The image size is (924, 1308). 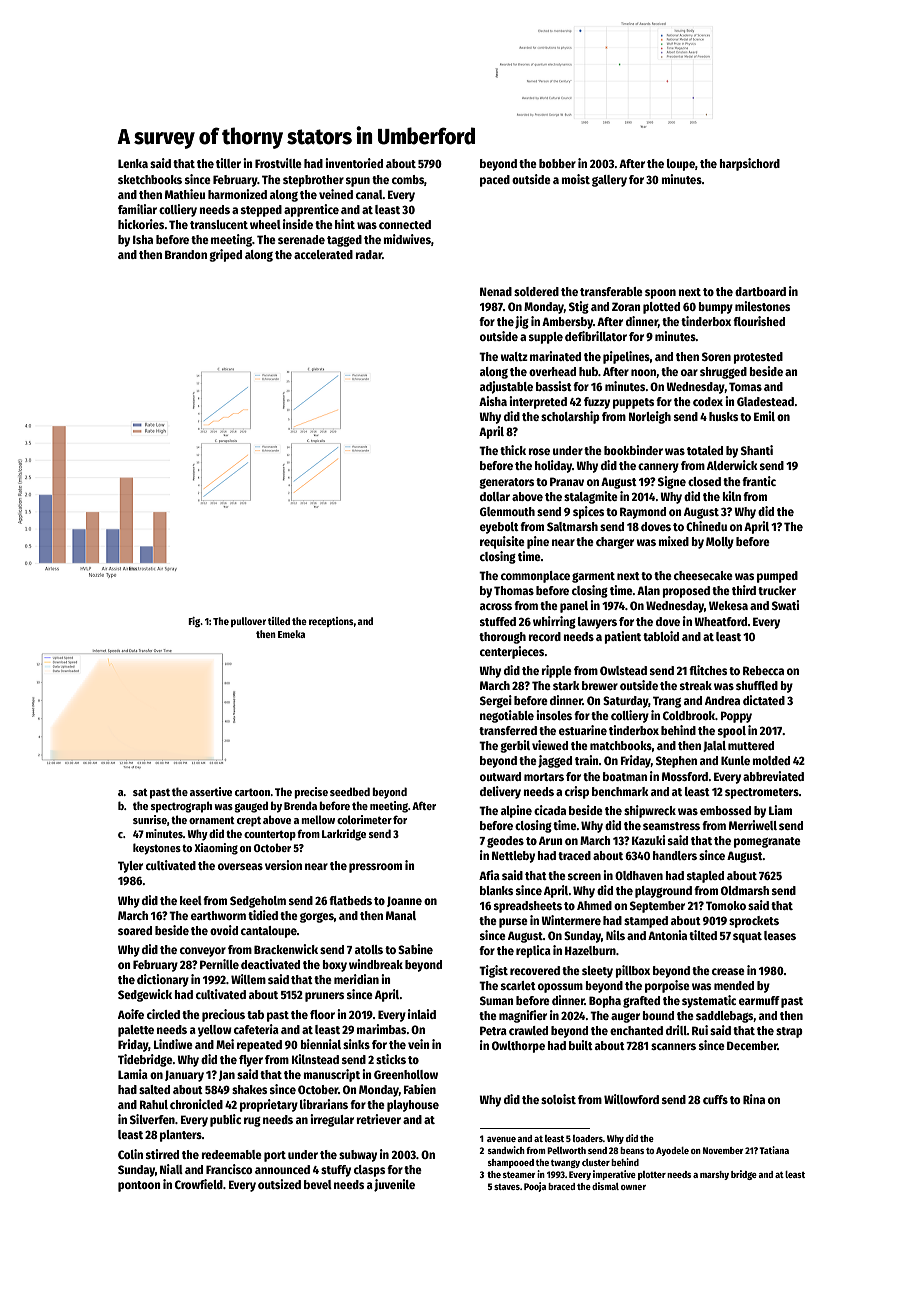 I want to click on pumped, so click(x=777, y=577).
